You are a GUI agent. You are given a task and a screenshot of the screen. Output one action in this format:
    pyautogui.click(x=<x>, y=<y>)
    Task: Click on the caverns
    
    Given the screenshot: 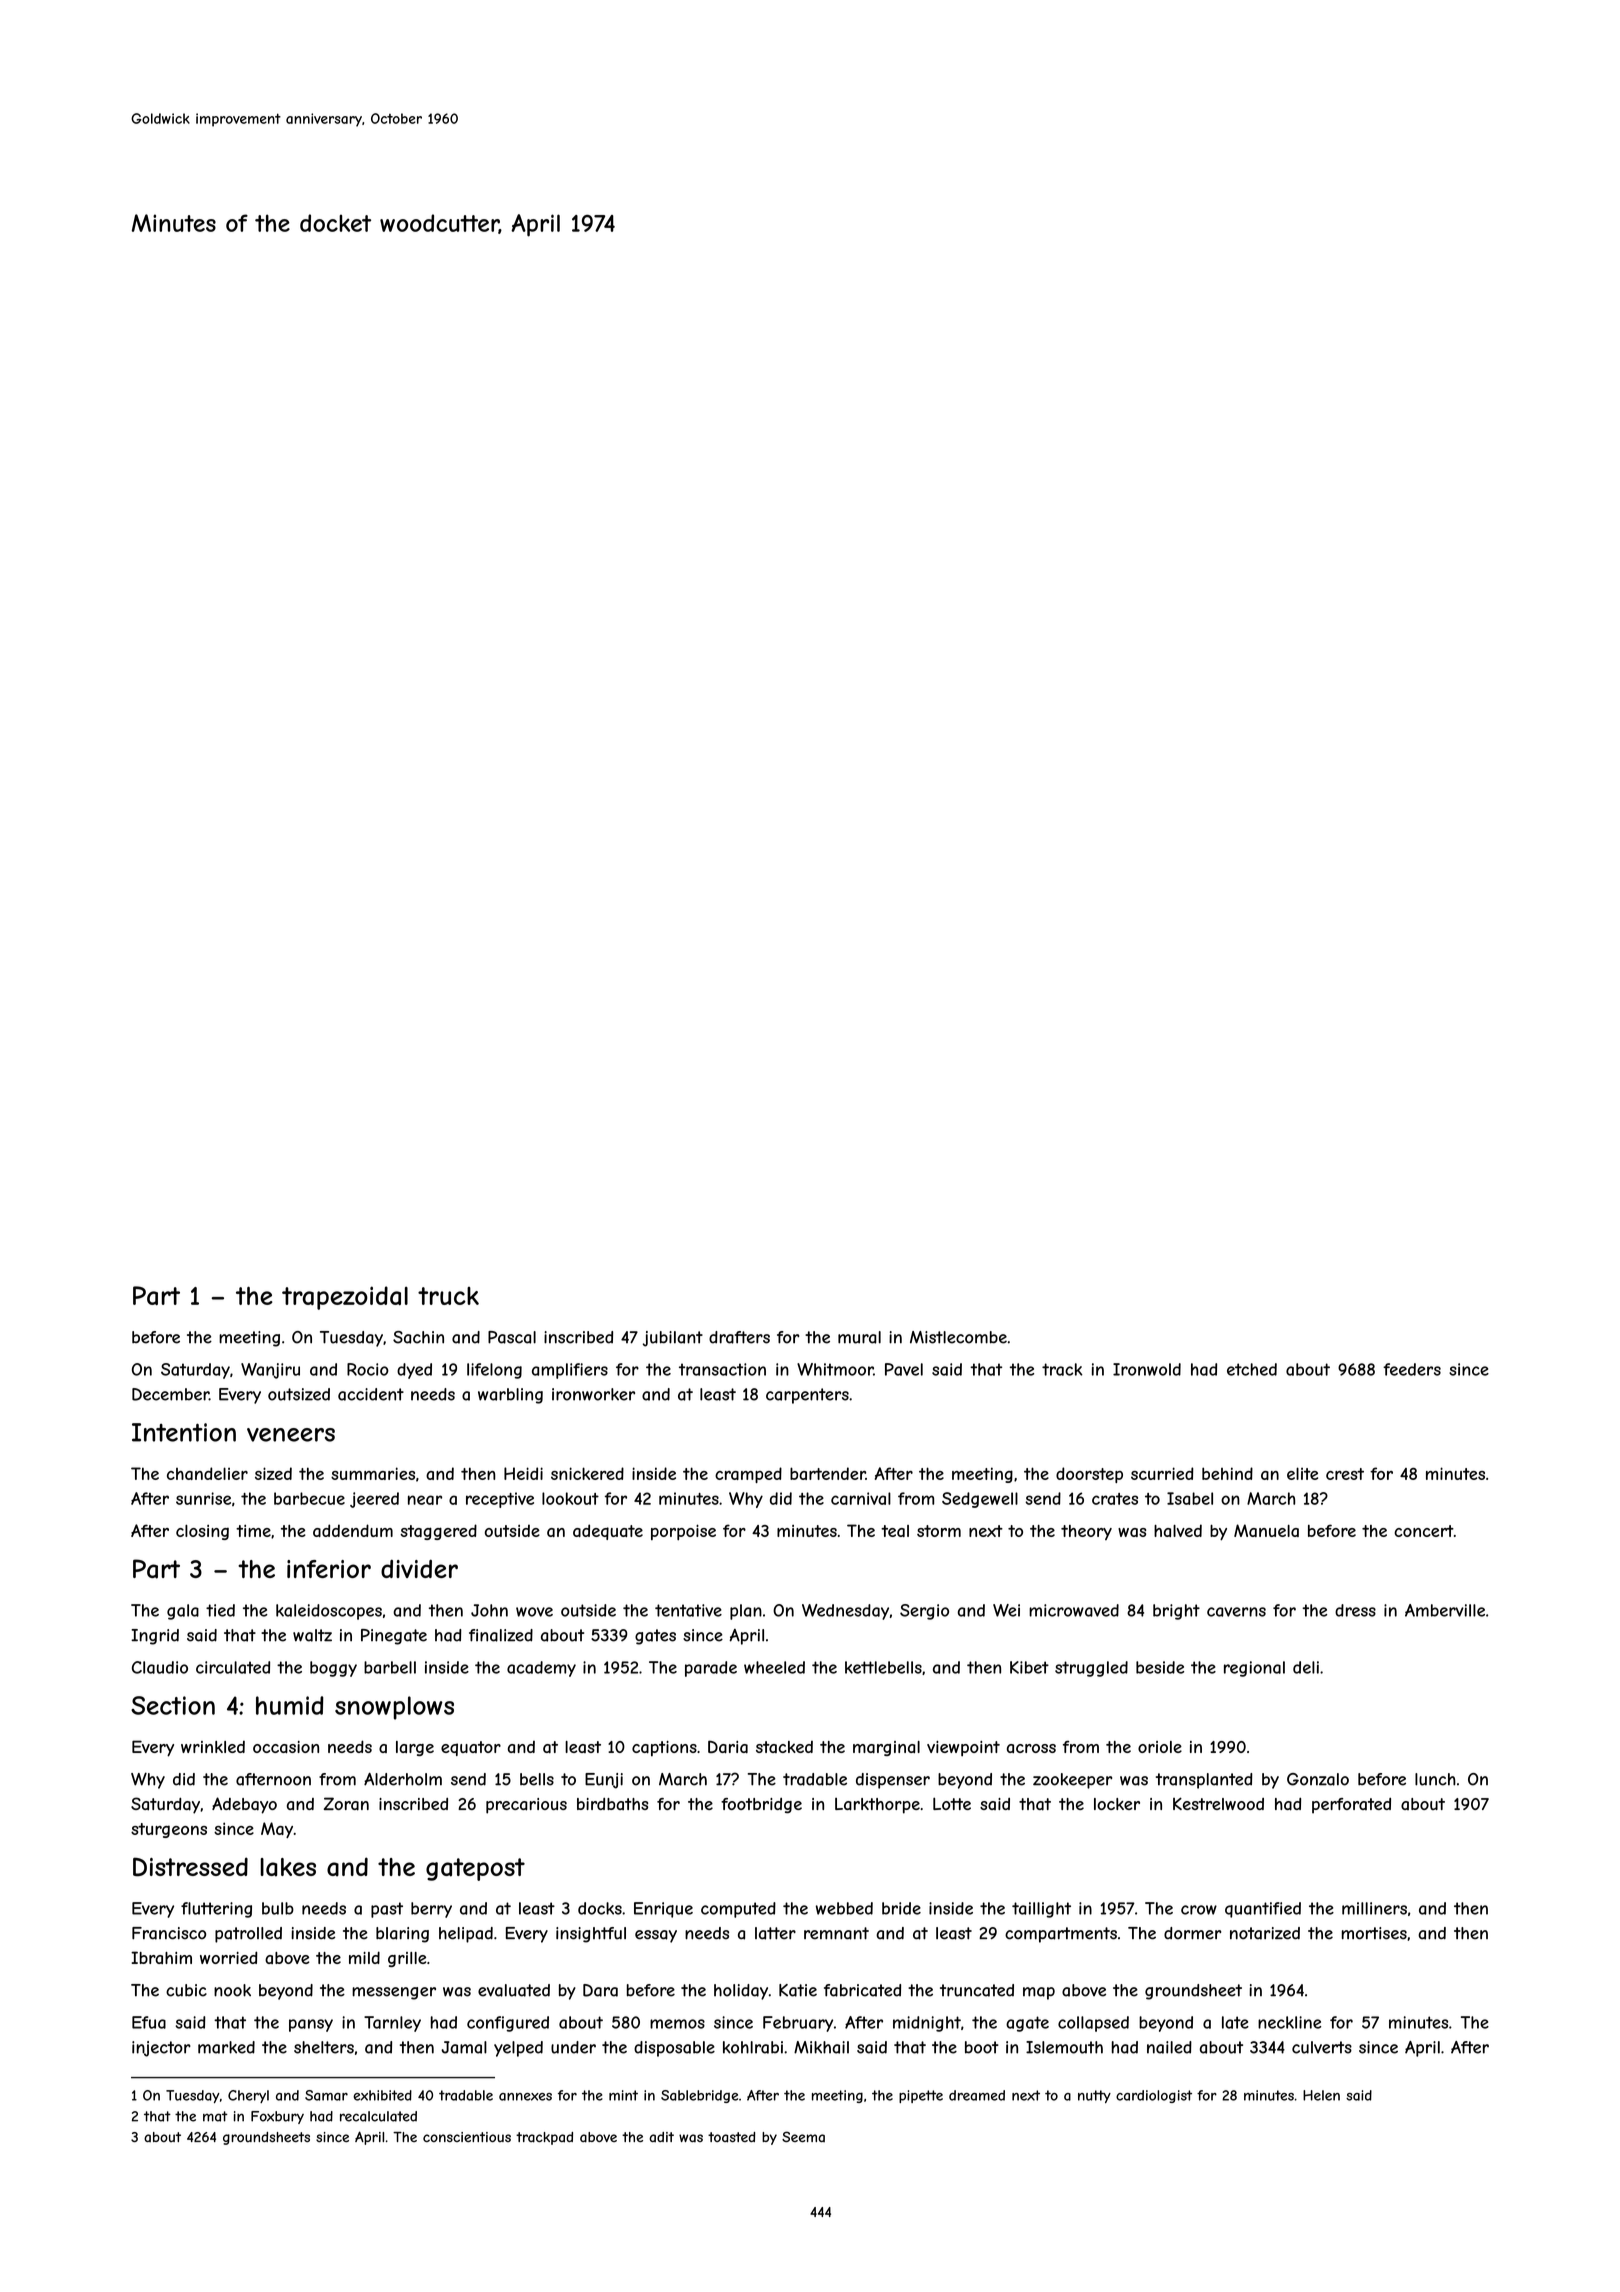 What is the action you would take?
    pyautogui.click(x=1236, y=1612)
